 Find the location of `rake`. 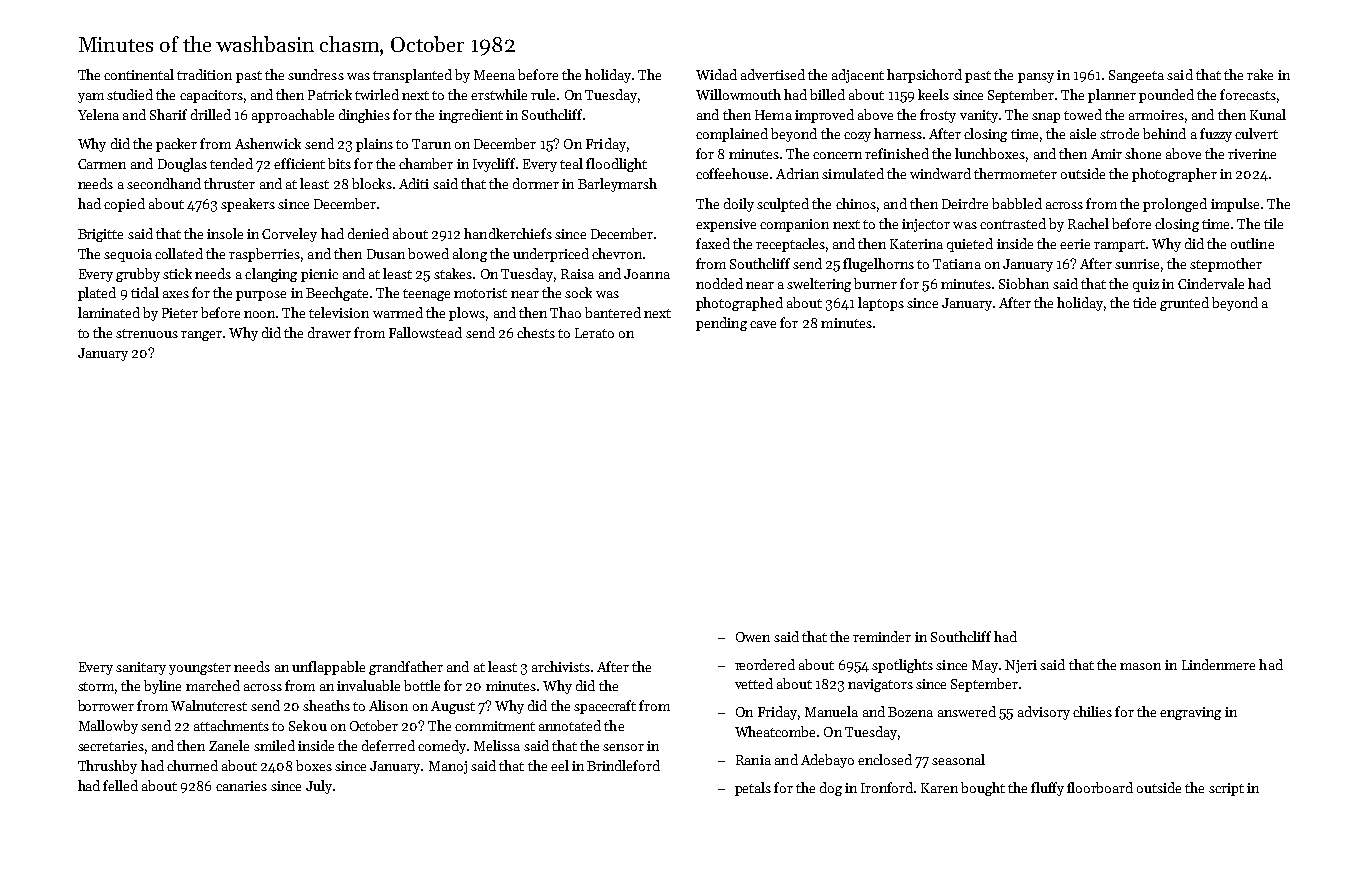

rake is located at coordinates (1260, 74).
